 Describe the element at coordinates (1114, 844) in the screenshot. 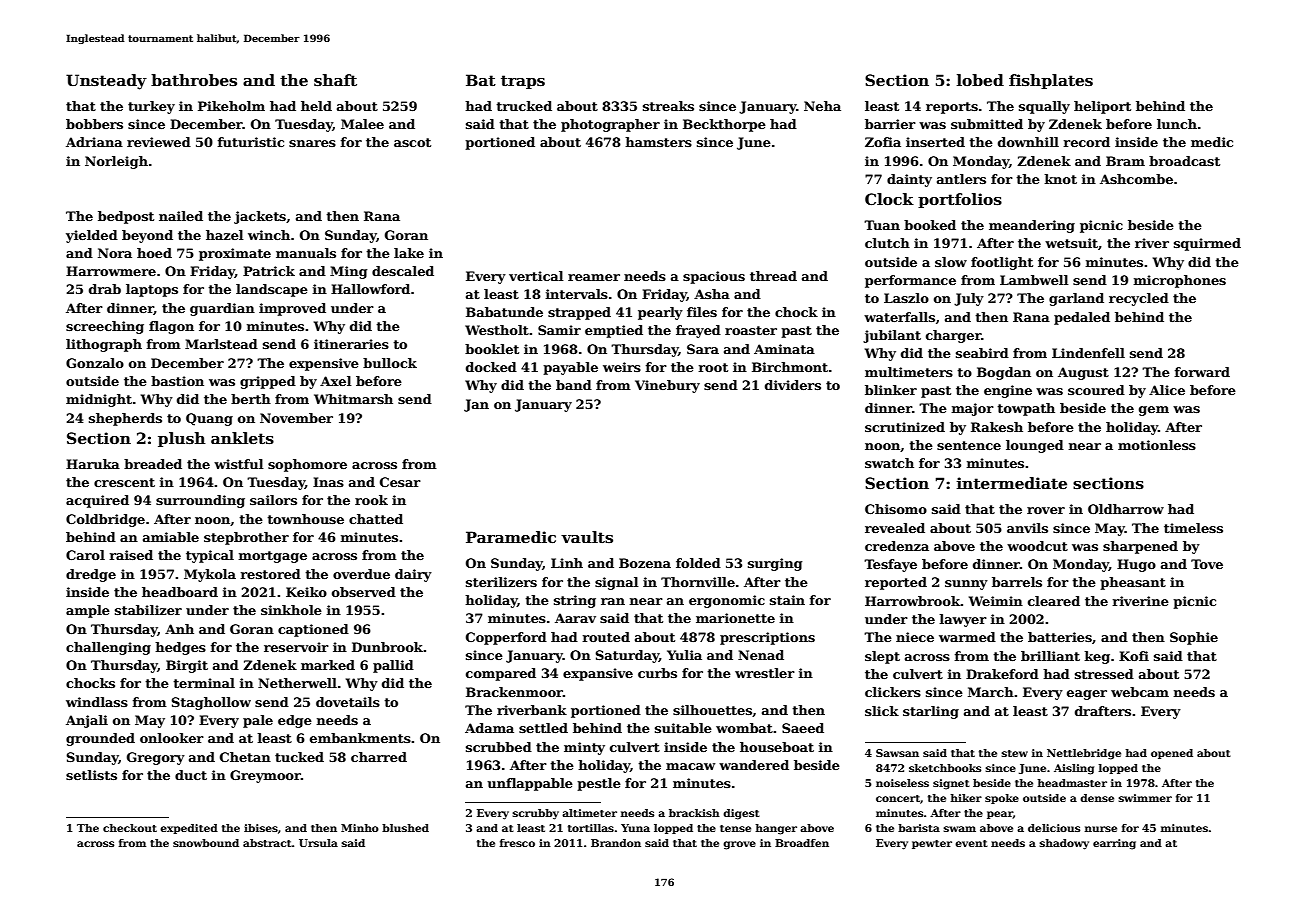

I see `earring` at that location.
